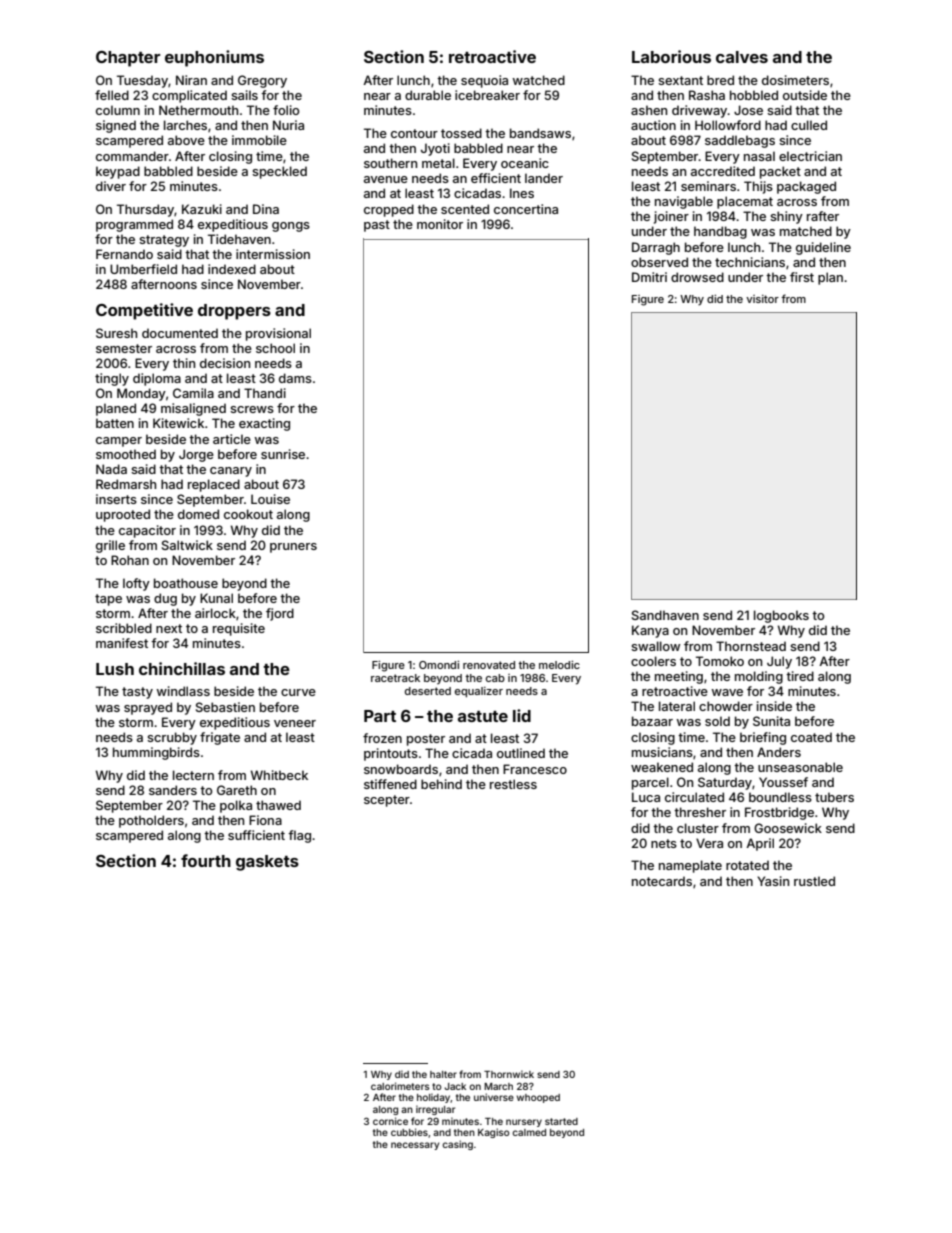 This document has width=952, height=1233. Describe the element at coordinates (273, 254) in the document. I see `intermission` at that location.
